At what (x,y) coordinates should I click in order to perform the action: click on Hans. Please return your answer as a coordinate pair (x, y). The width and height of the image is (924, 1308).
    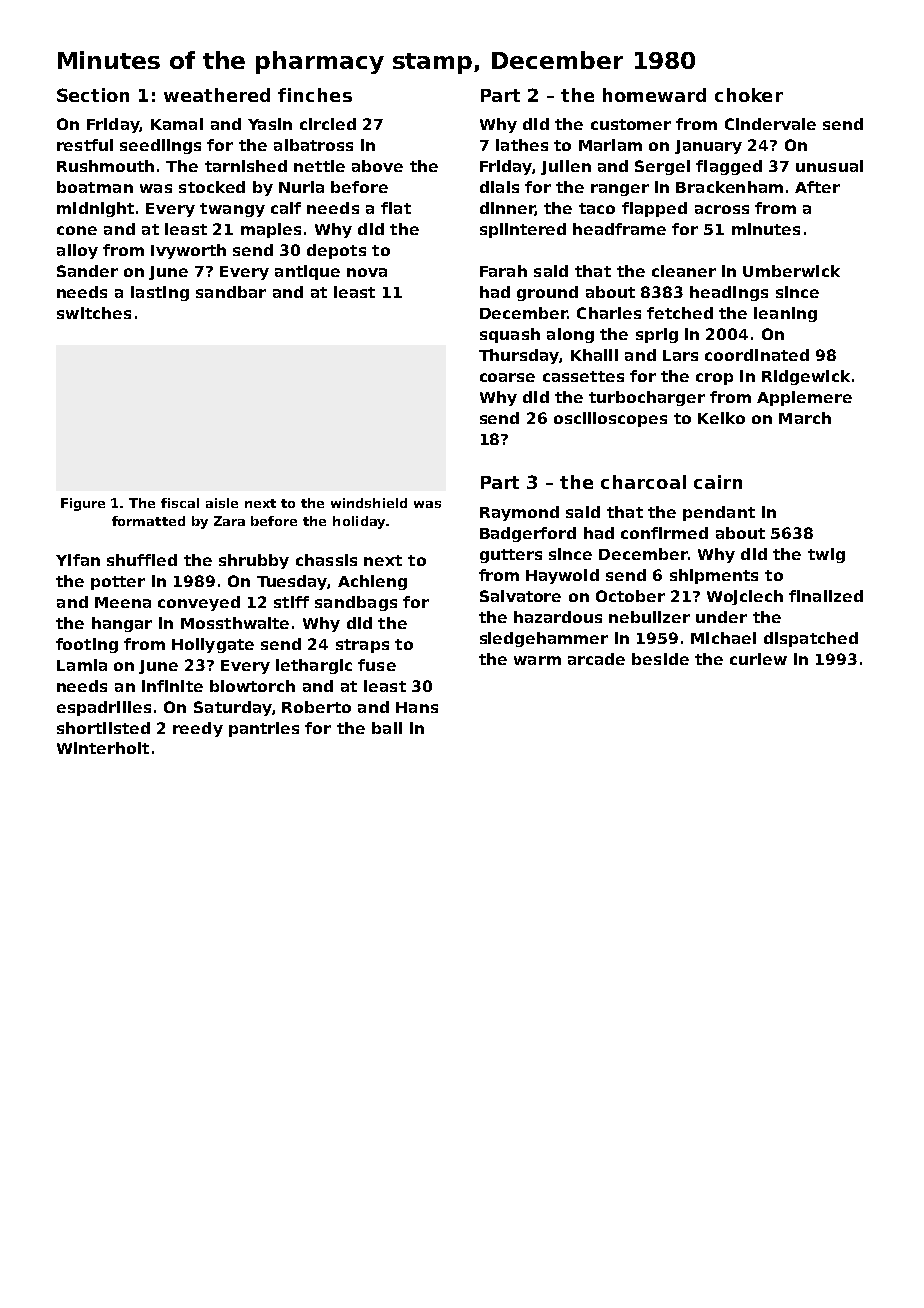
    Looking at the image, I should click on (417, 707).
